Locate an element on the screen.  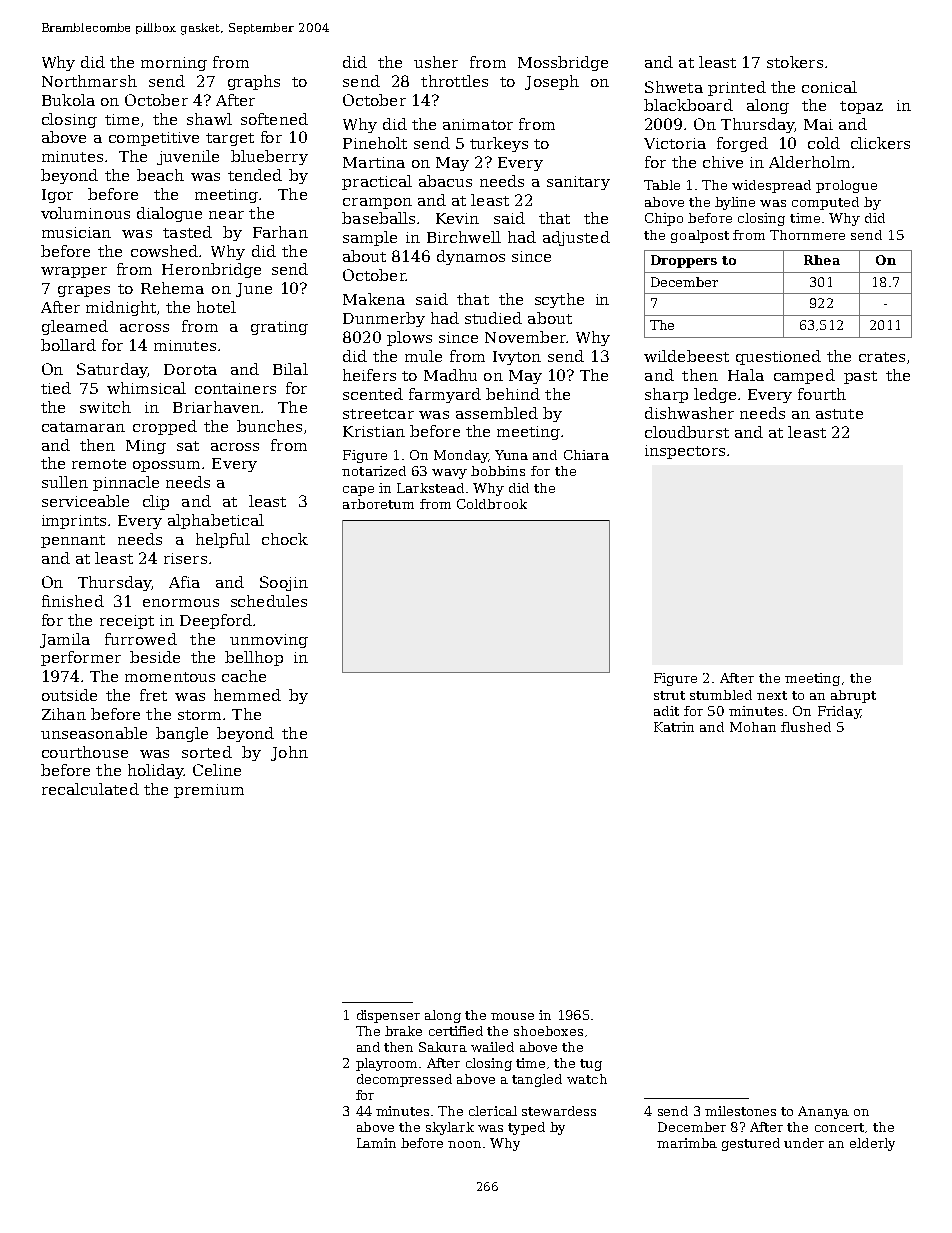
stumbled is located at coordinates (721, 695).
